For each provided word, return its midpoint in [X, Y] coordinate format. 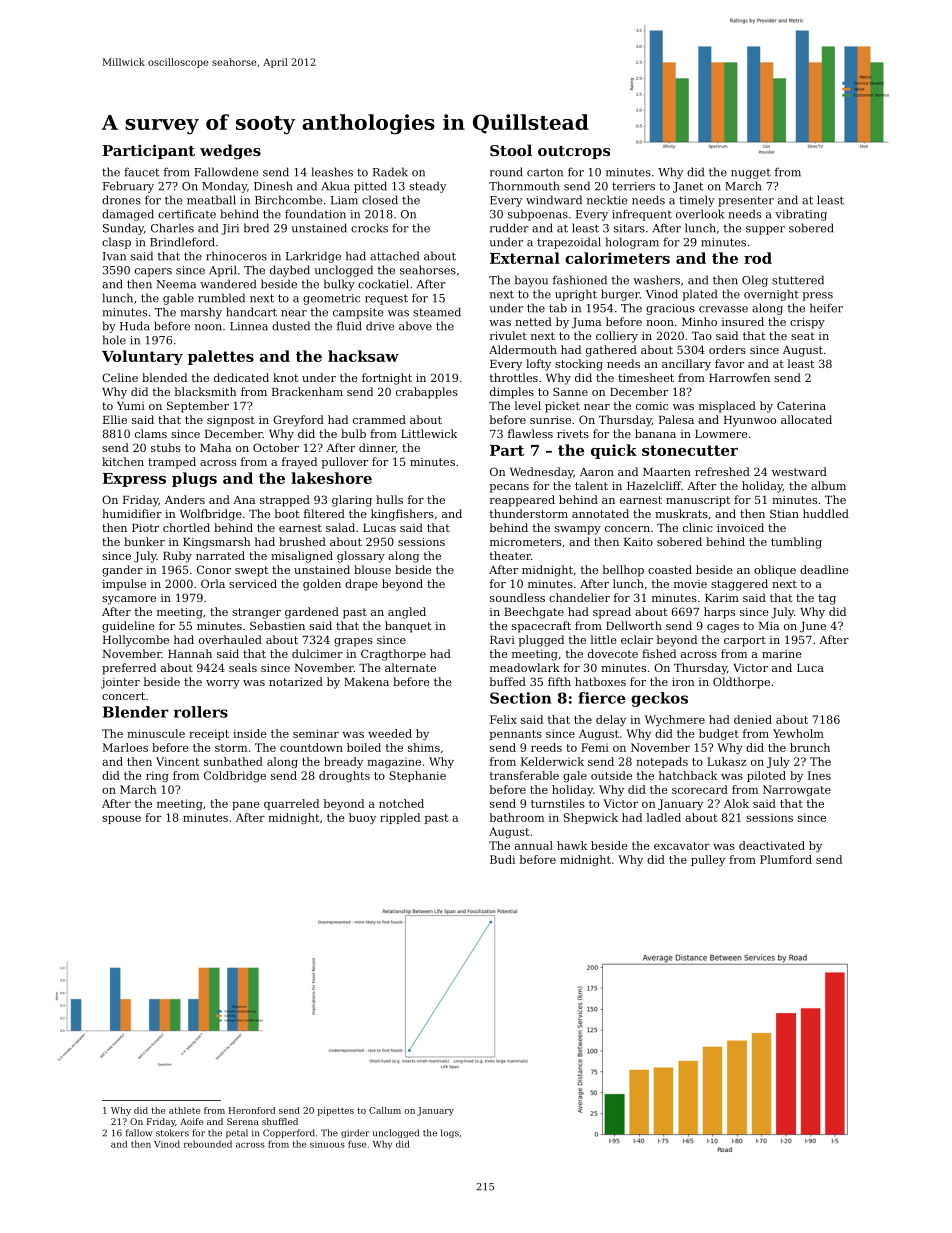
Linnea [249, 326]
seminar [316, 733]
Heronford [252, 1110]
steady [427, 187]
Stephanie [417, 776]
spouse [121, 820]
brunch [810, 747]
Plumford [786, 859]
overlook [700, 214]
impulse [124, 585]
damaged [128, 215]
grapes [353, 642]
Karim [722, 598]
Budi [502, 859]
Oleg [755, 281]
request [386, 299]
